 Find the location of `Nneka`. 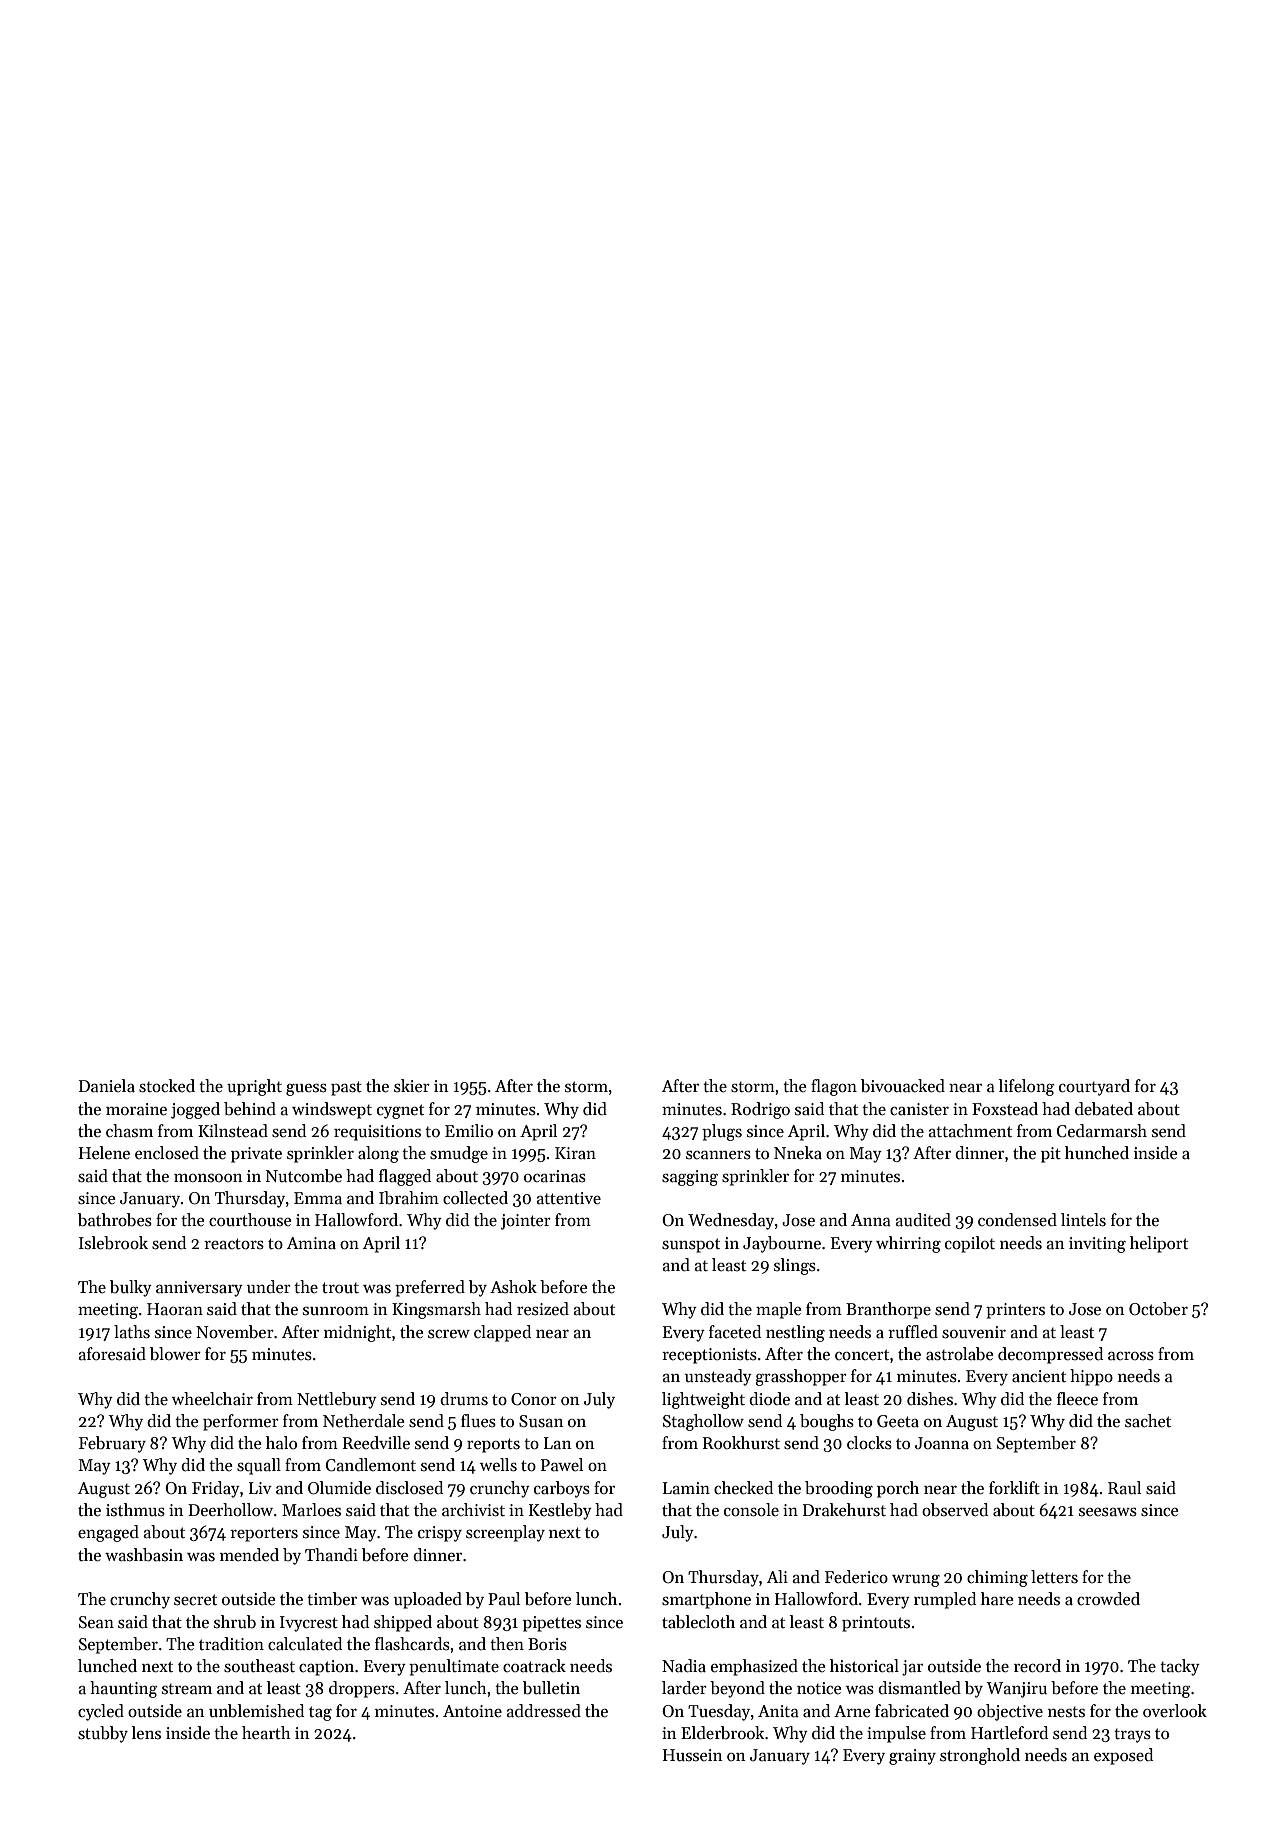

Nneka is located at coordinates (798, 1153).
